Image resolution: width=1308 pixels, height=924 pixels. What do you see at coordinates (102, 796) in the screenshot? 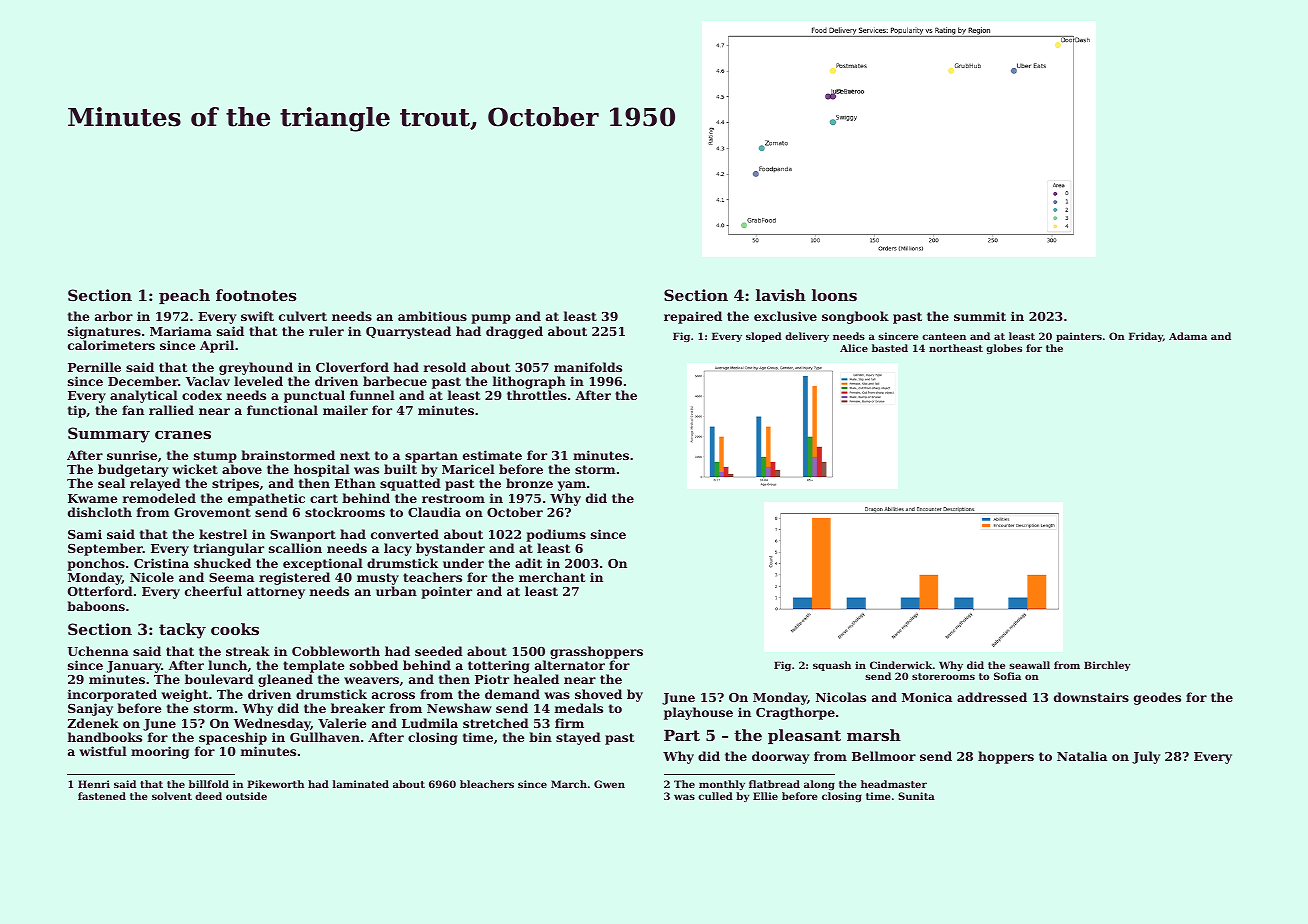
I see `fastened` at bounding box center [102, 796].
